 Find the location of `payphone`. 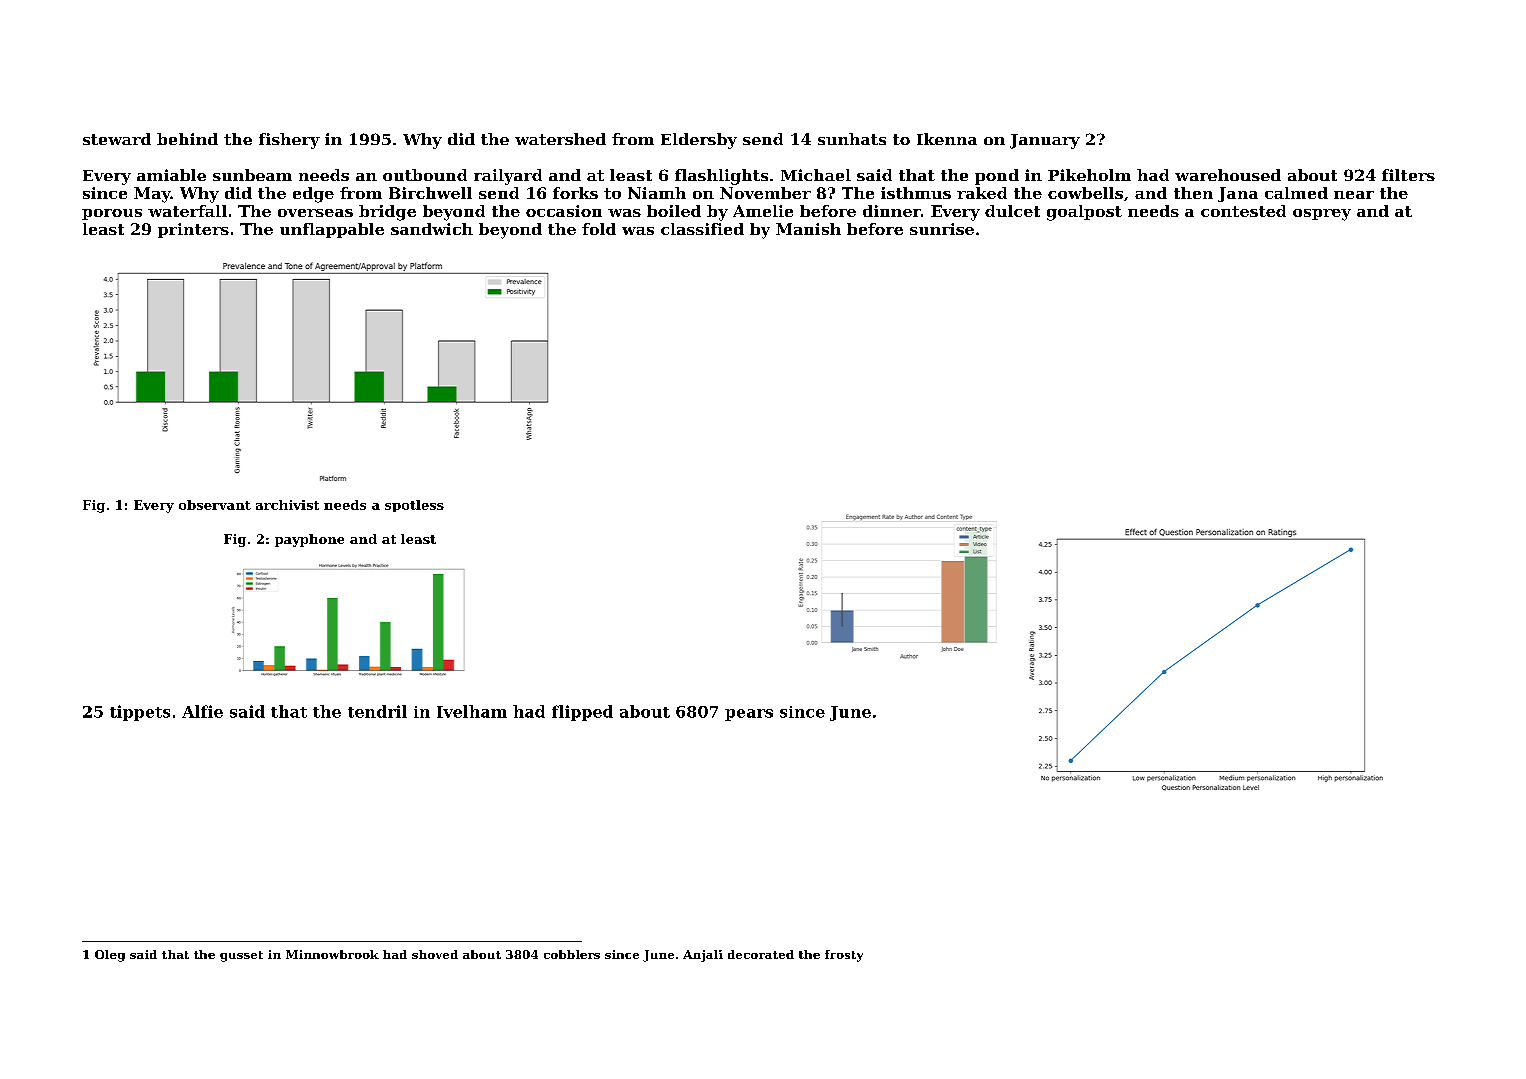

payphone is located at coordinates (309, 540).
